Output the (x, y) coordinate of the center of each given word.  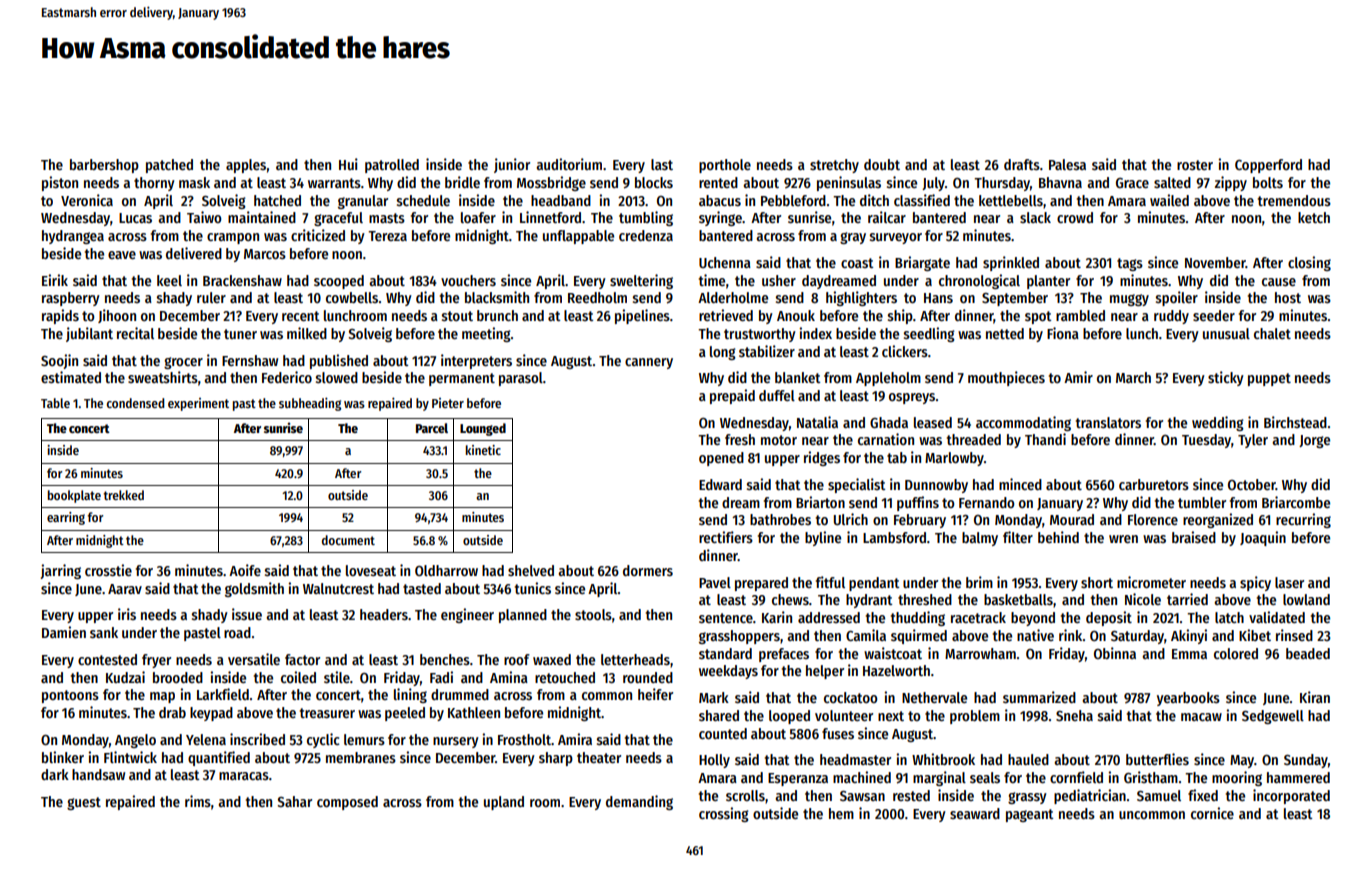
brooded (178, 677)
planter (1048, 282)
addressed (829, 617)
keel (169, 280)
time (712, 280)
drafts (1022, 164)
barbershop (104, 166)
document (348, 540)
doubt (882, 164)
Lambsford (894, 537)
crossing (724, 814)
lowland (1306, 599)
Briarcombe (1296, 502)
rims (198, 801)
